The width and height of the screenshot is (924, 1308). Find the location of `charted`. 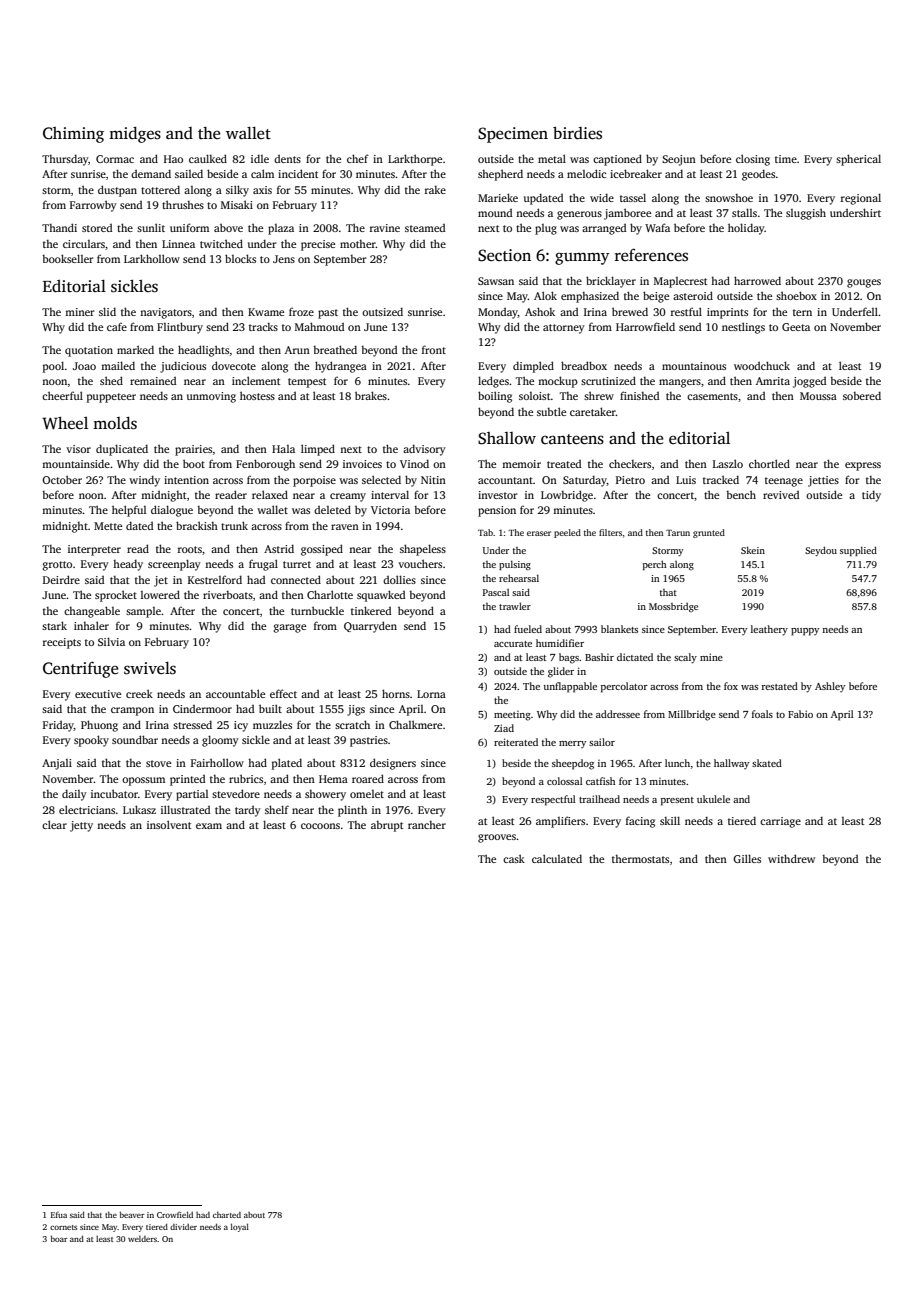

charted is located at coordinates (227, 1215).
